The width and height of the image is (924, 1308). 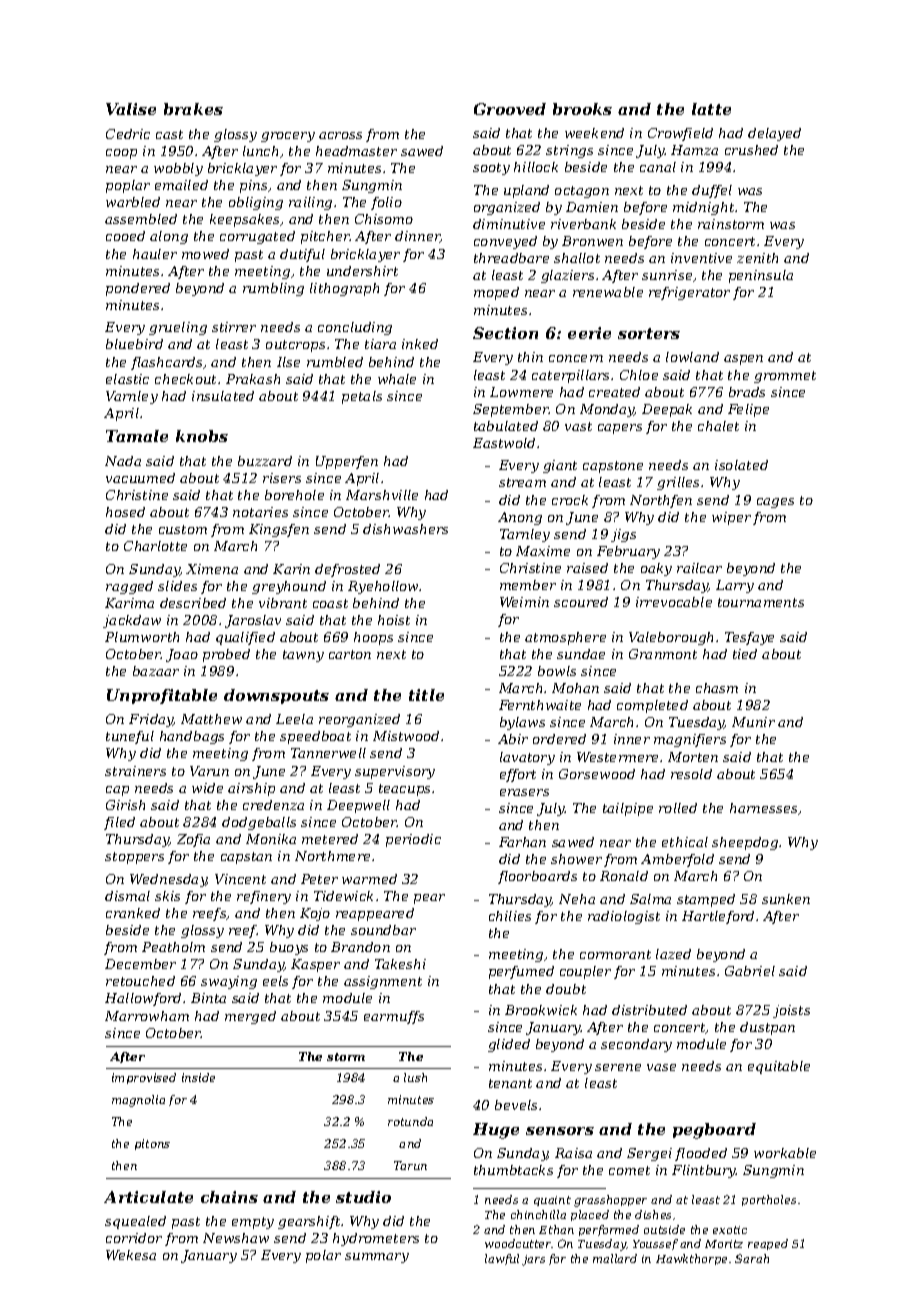 I want to click on Deepwell, so click(x=358, y=806).
